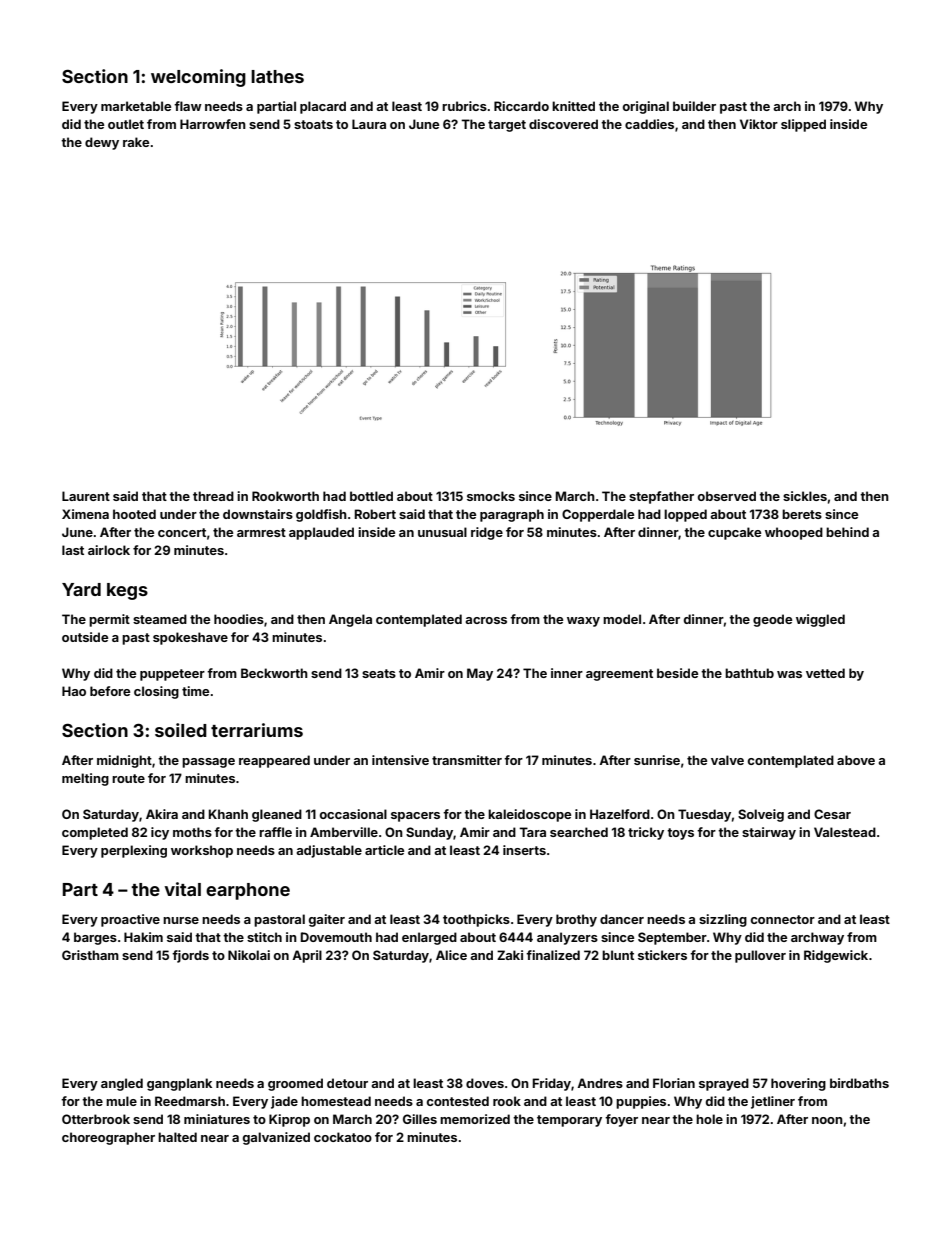 The image size is (952, 1233). I want to click on marketable, so click(136, 106).
